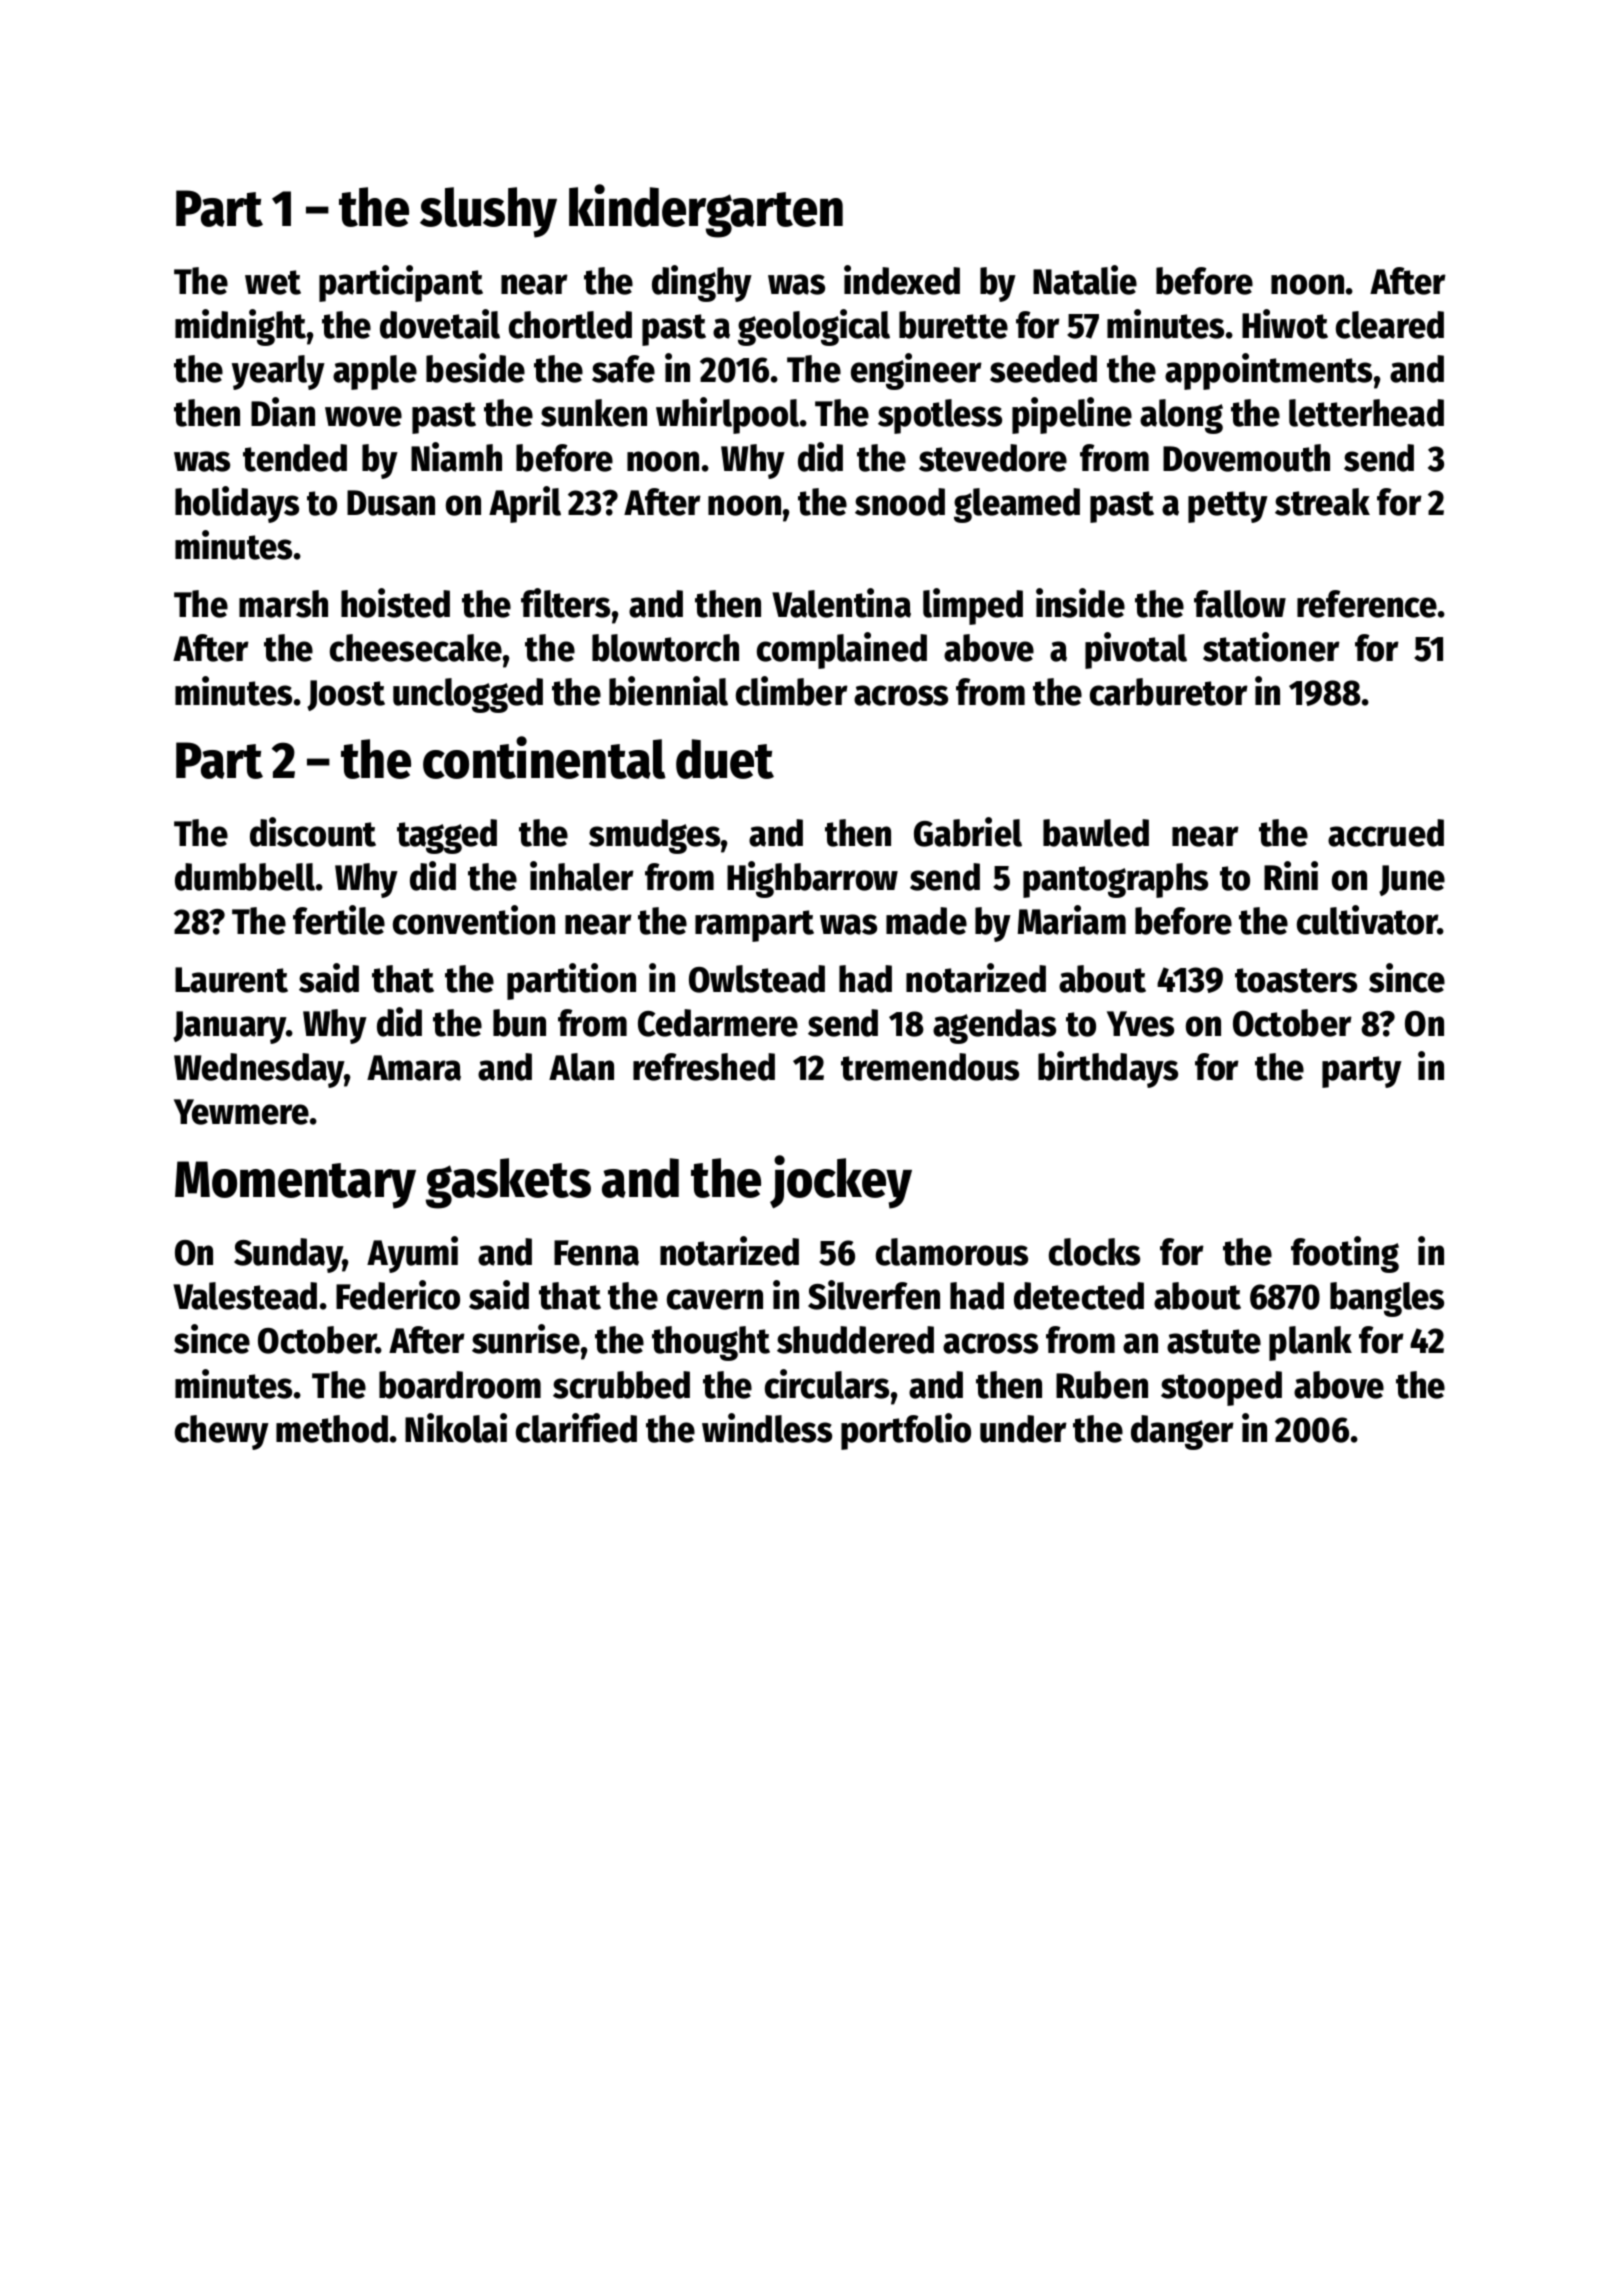  Describe the element at coordinates (1390, 325) in the document. I see `cleared` at that location.
